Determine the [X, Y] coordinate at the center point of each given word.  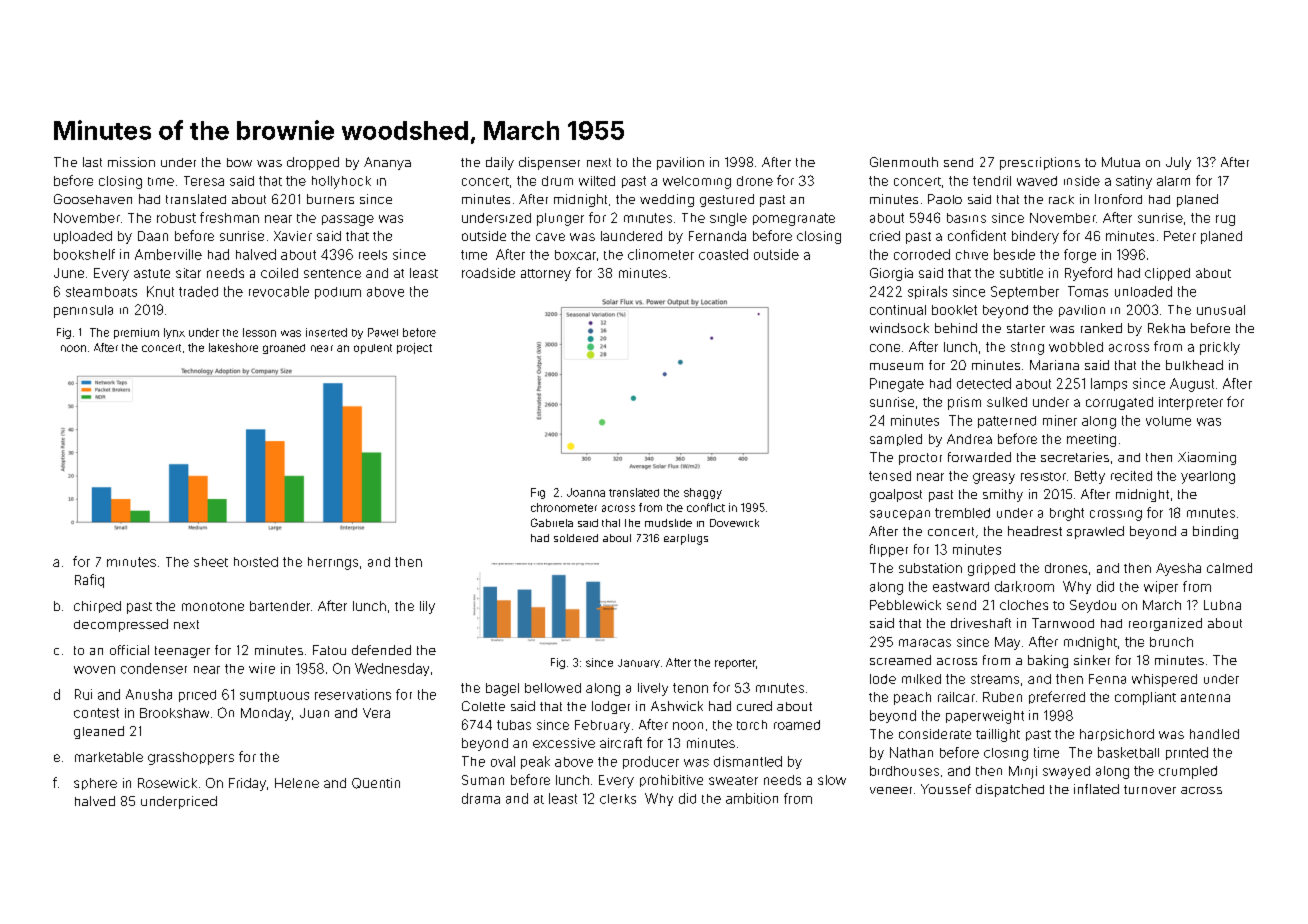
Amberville [168, 254]
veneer [891, 790]
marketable [109, 757]
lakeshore [233, 347]
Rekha [1166, 328]
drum [557, 181]
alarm [1173, 181]
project [414, 348]
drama [481, 798]
